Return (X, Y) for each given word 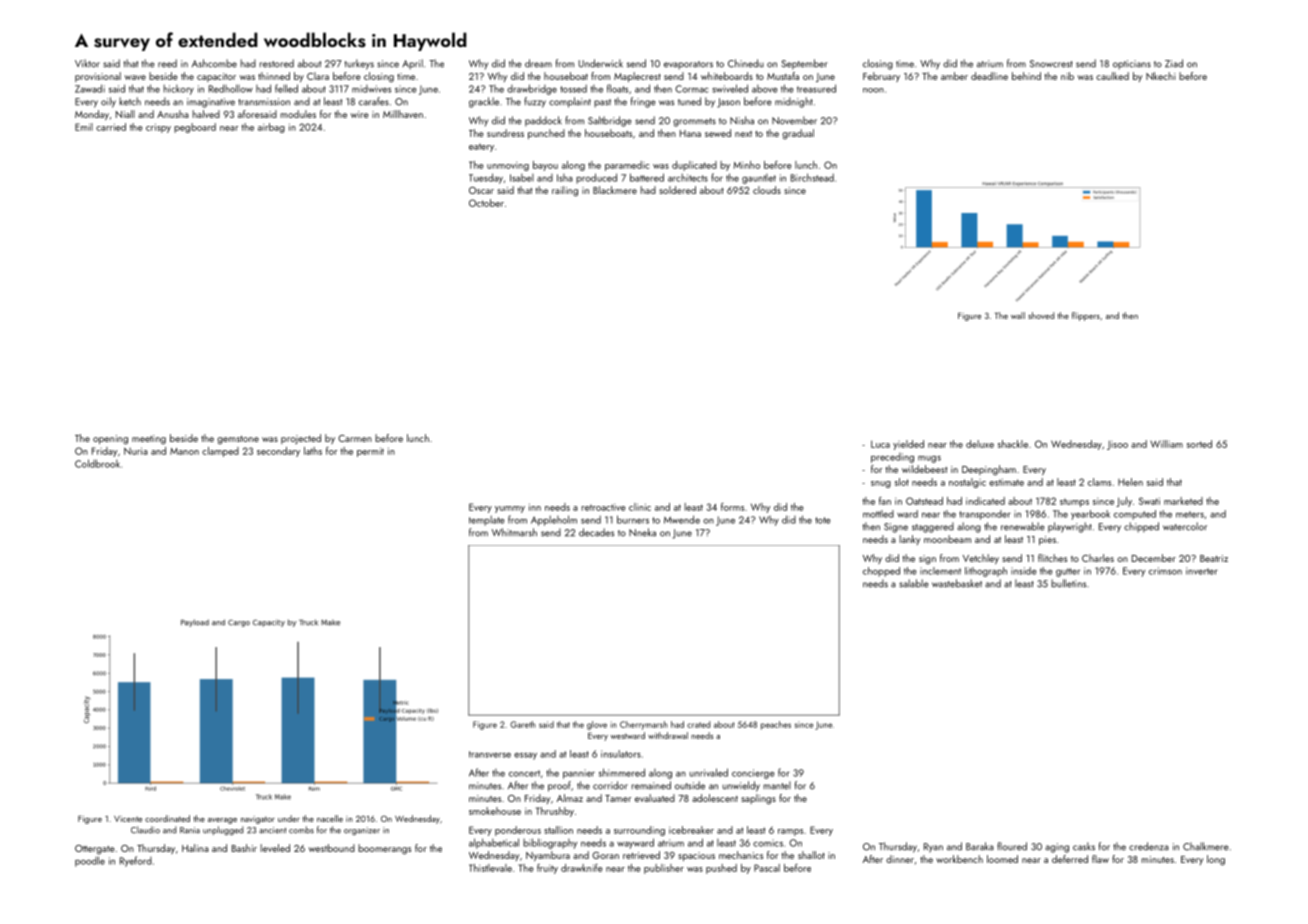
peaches (776, 725)
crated (698, 724)
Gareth (523, 724)
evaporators (688, 65)
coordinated (167, 818)
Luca (880, 444)
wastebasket (957, 583)
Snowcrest (1051, 64)
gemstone (238, 440)
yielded (908, 445)
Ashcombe (214, 63)
